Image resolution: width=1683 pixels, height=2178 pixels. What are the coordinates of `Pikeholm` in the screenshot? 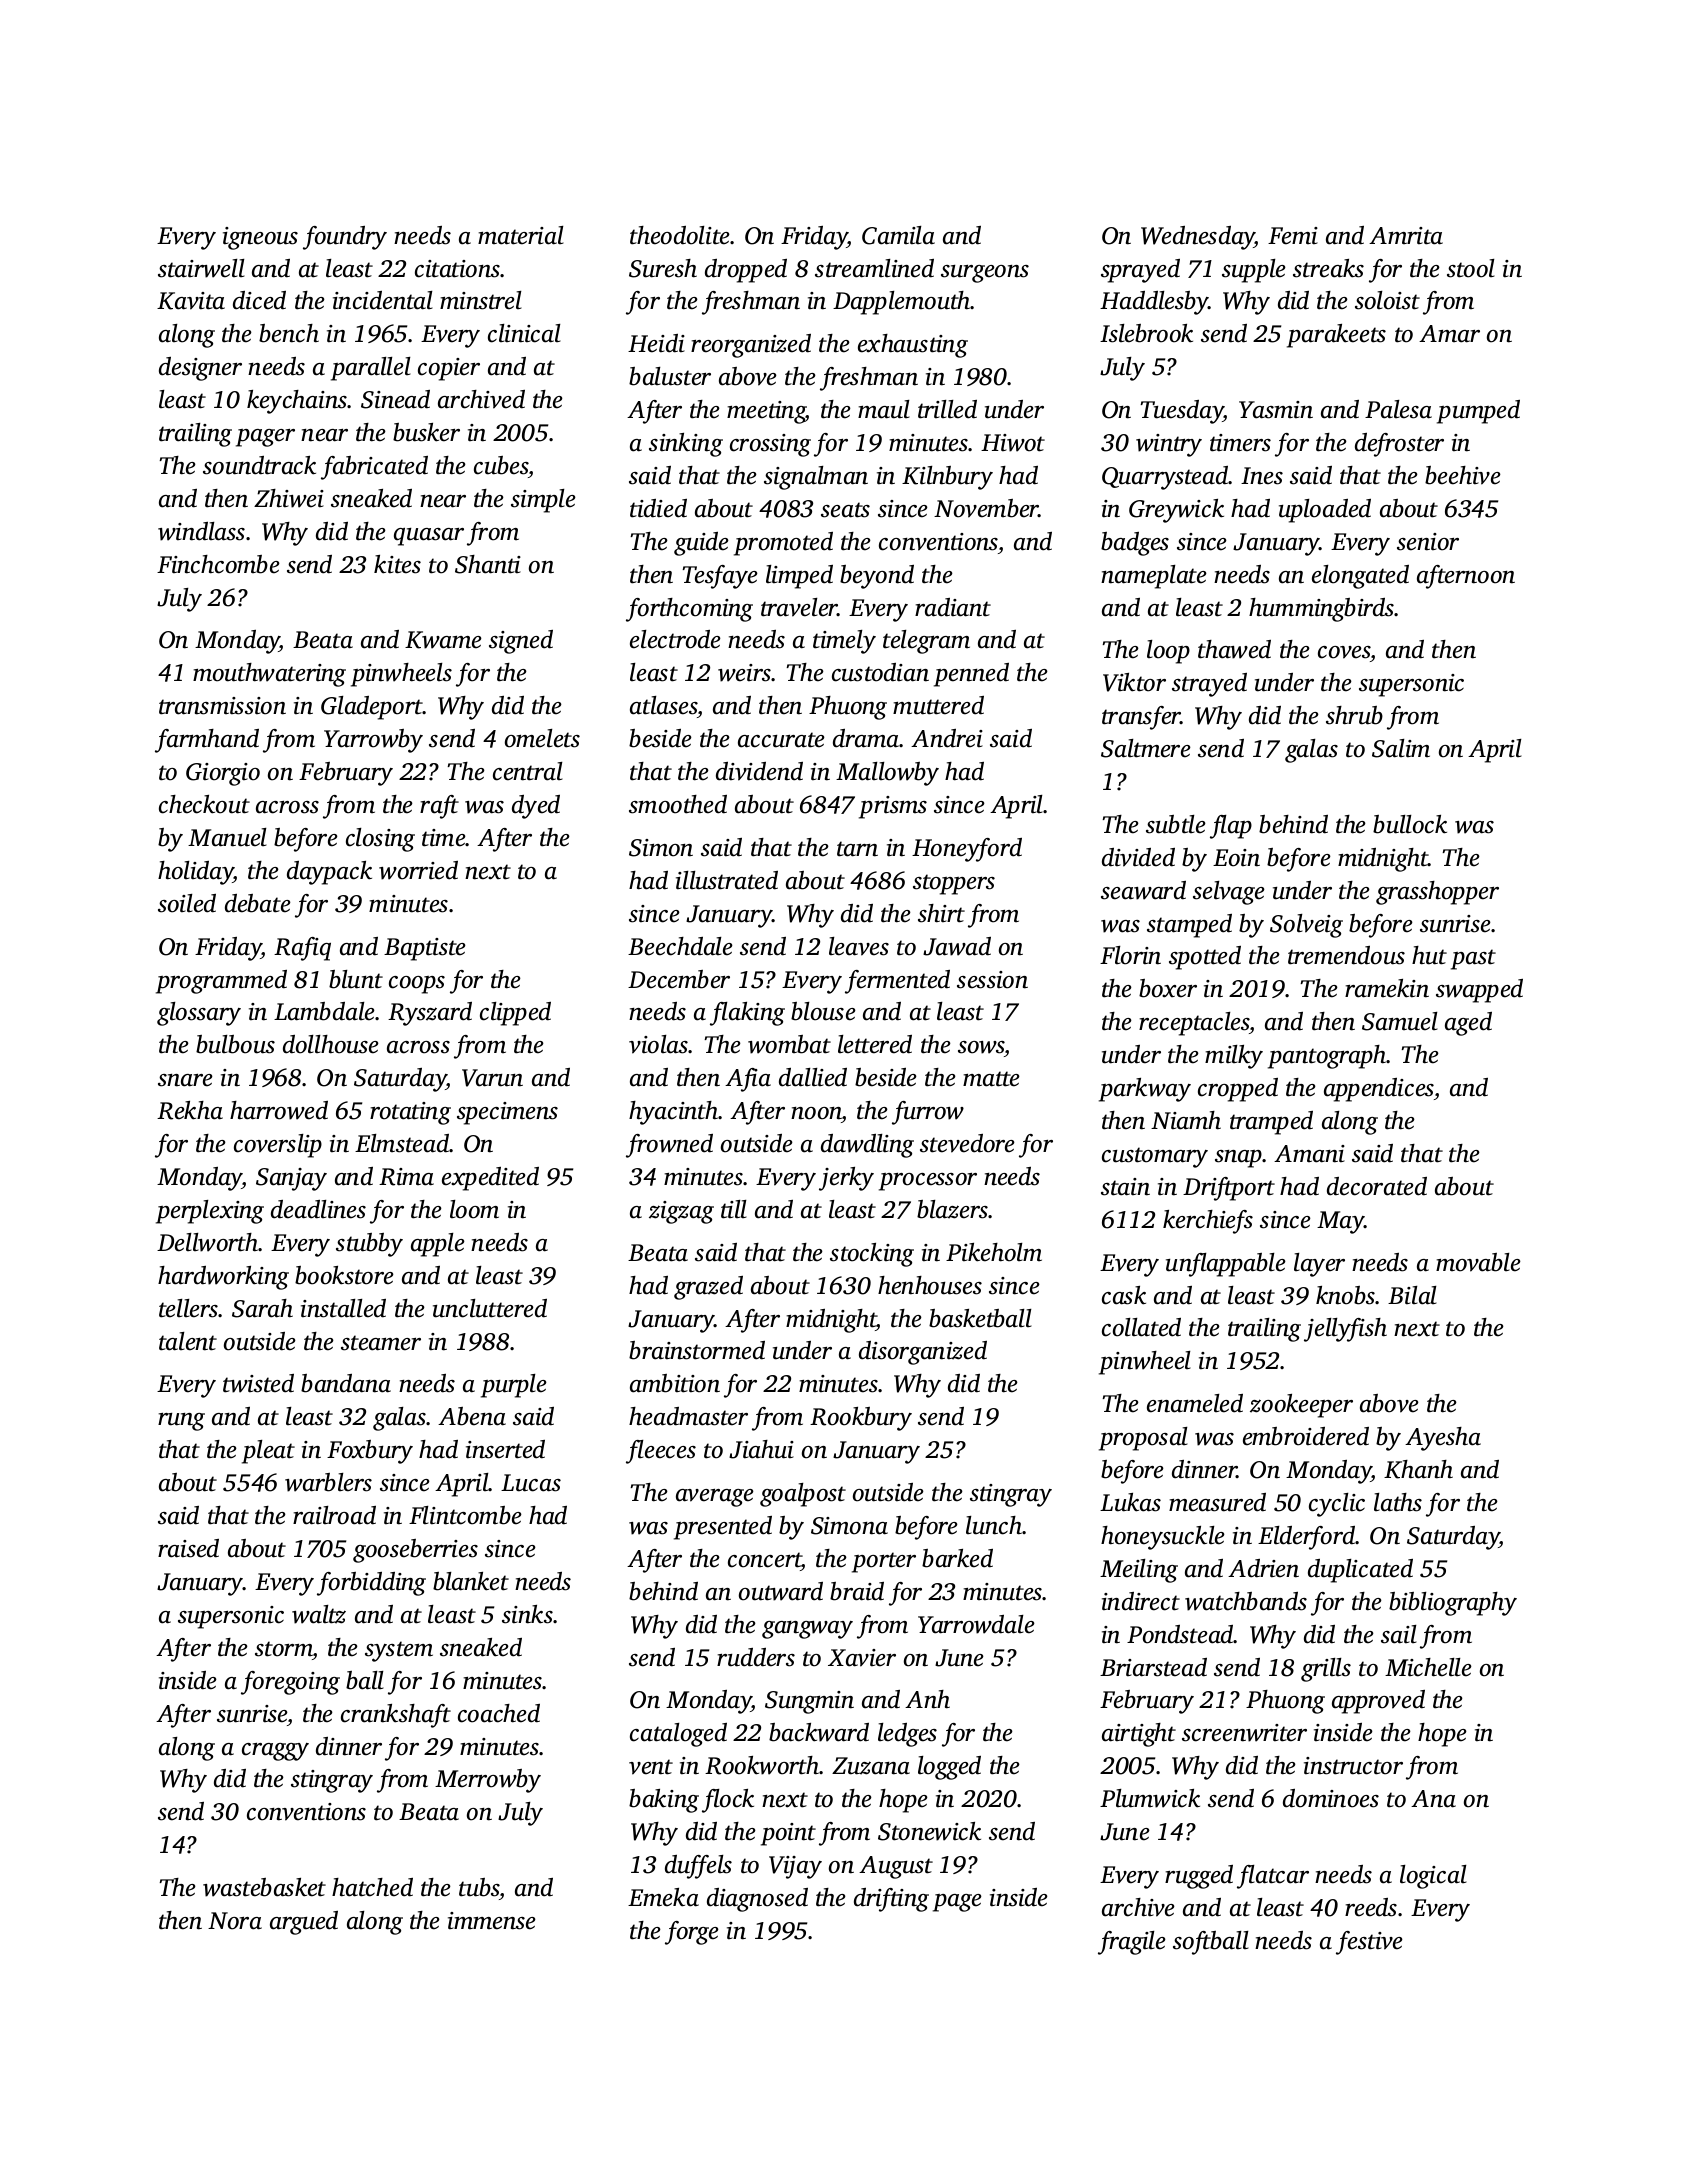 It's located at (994, 1252).
